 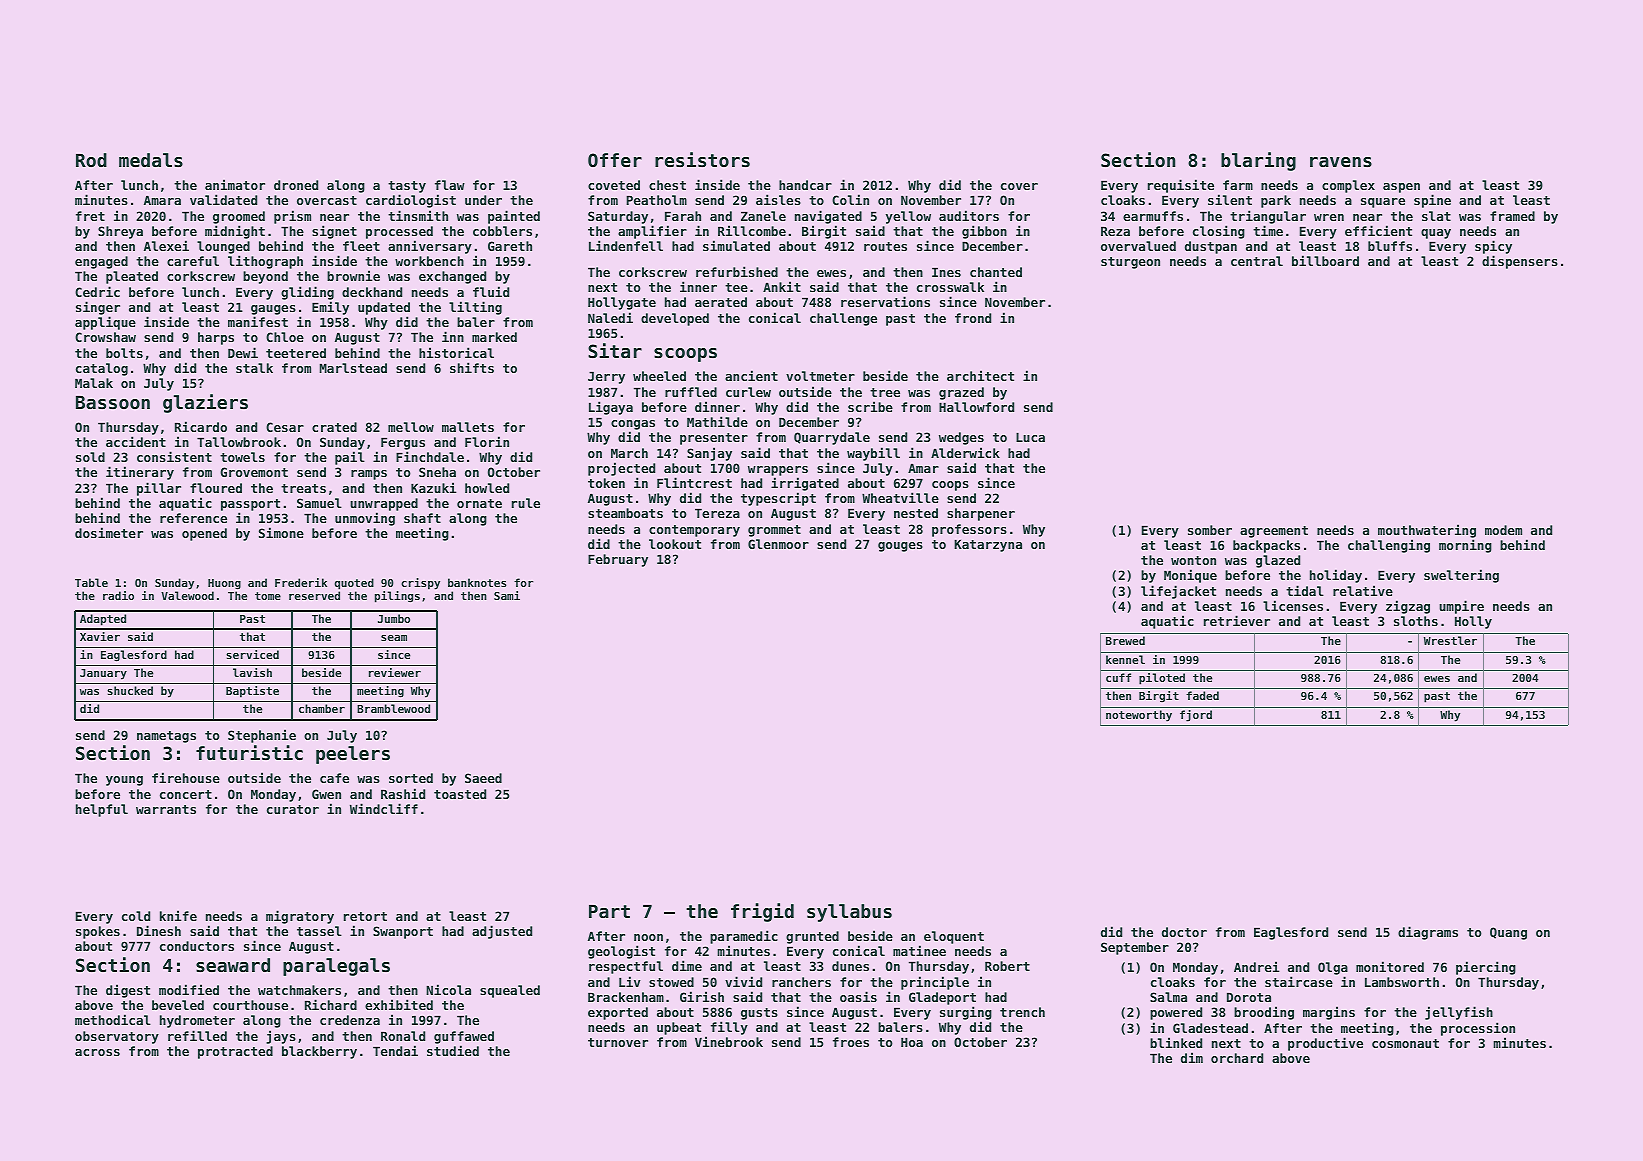 I want to click on Ankit, so click(x=782, y=286).
